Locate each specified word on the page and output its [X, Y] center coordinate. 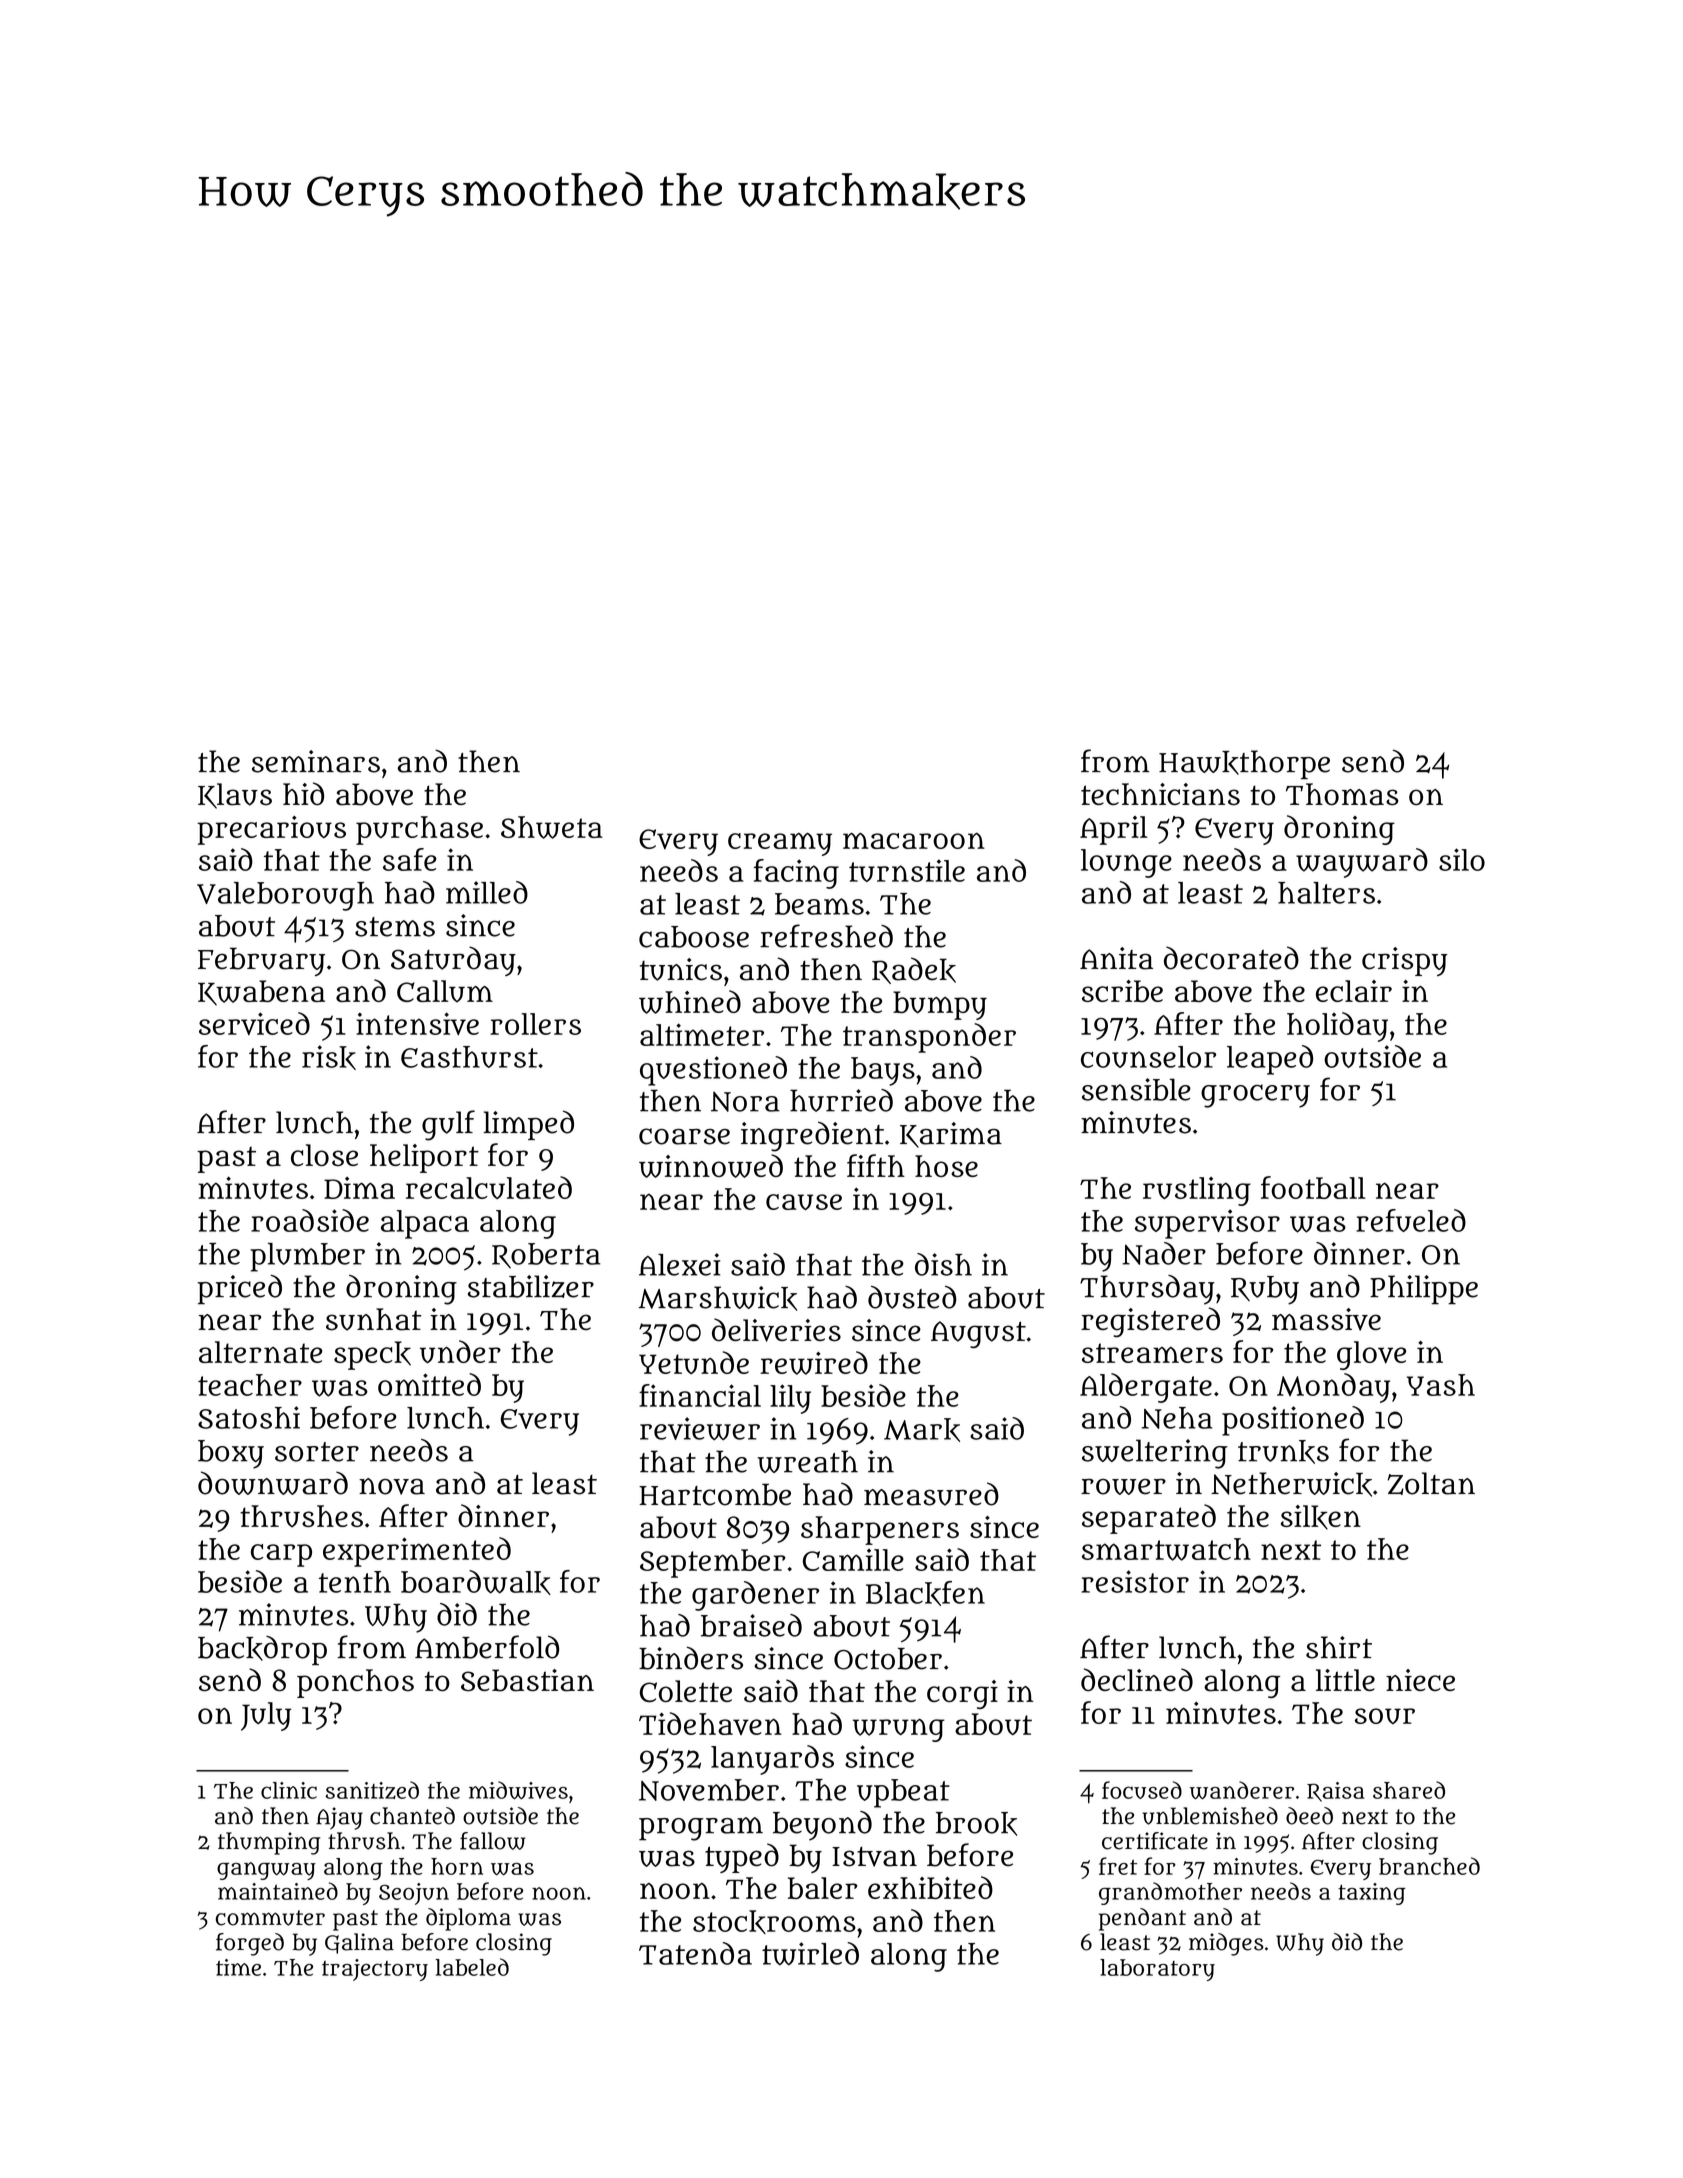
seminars [316, 761]
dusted [912, 1297]
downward [273, 1483]
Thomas [1342, 794]
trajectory [375, 1970]
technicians [1160, 794]
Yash [1441, 1385]
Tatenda [695, 1953]
